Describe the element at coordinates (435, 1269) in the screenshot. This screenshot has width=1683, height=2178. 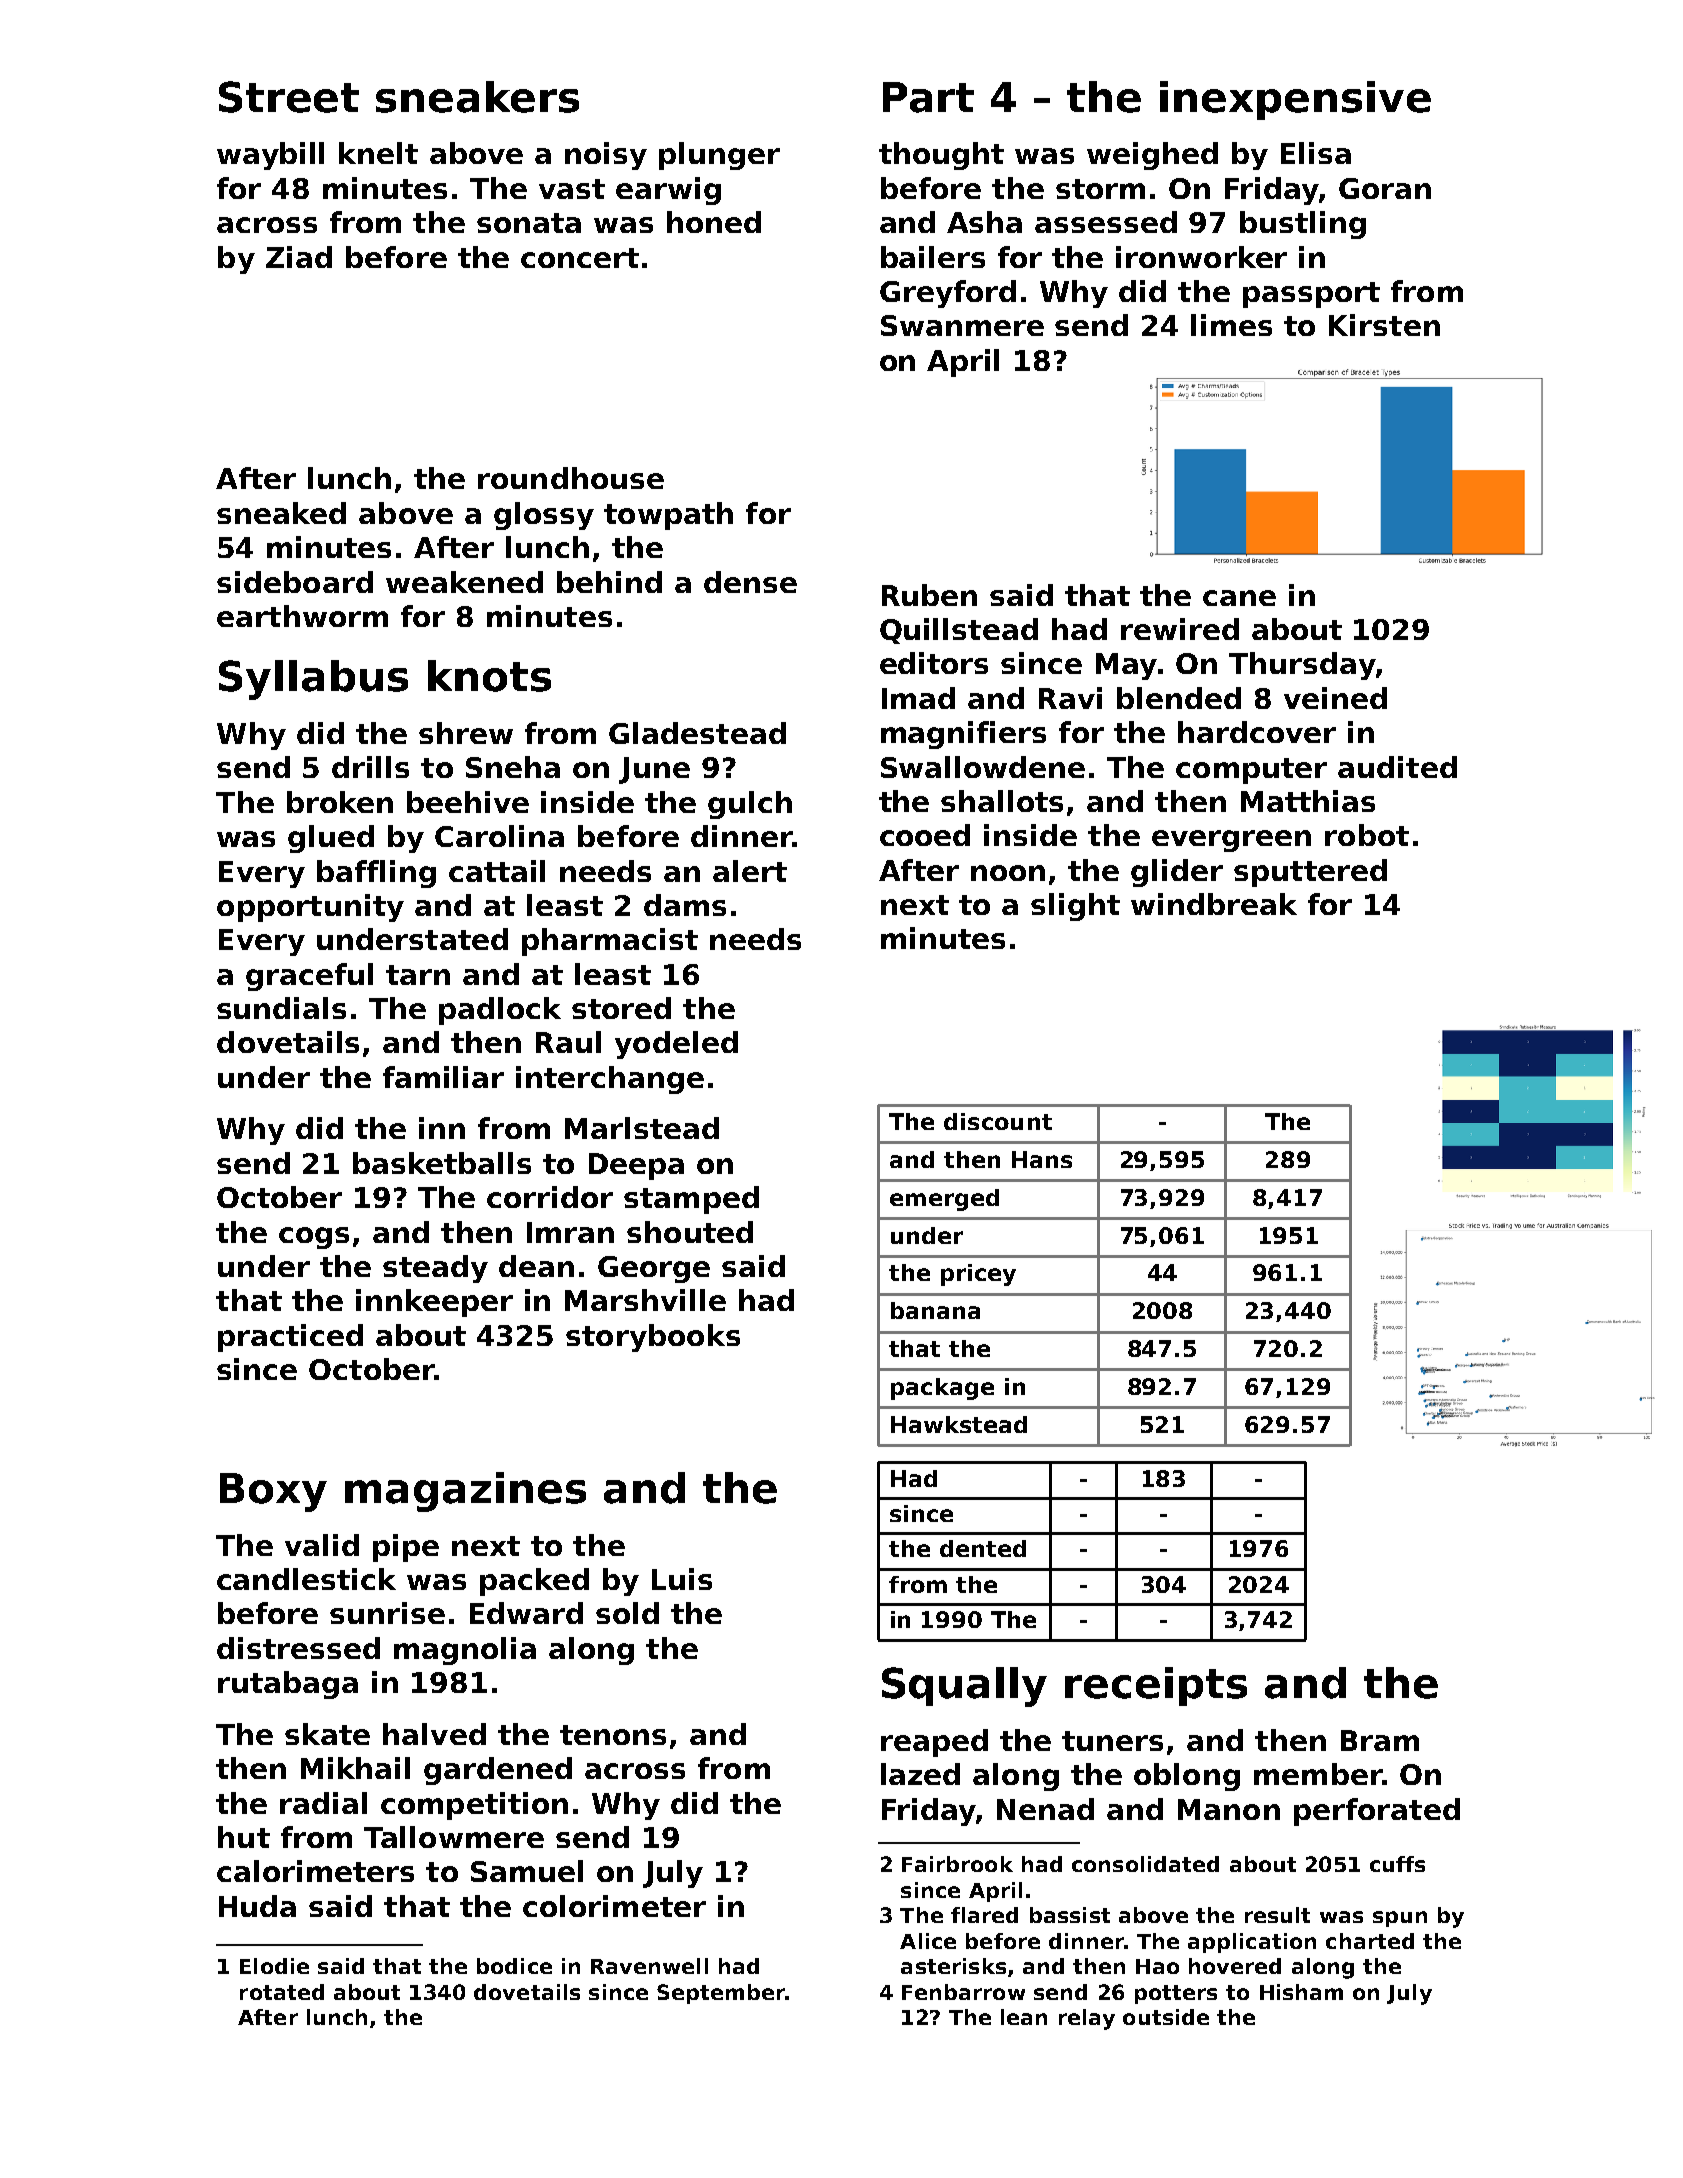
I see `steady` at that location.
